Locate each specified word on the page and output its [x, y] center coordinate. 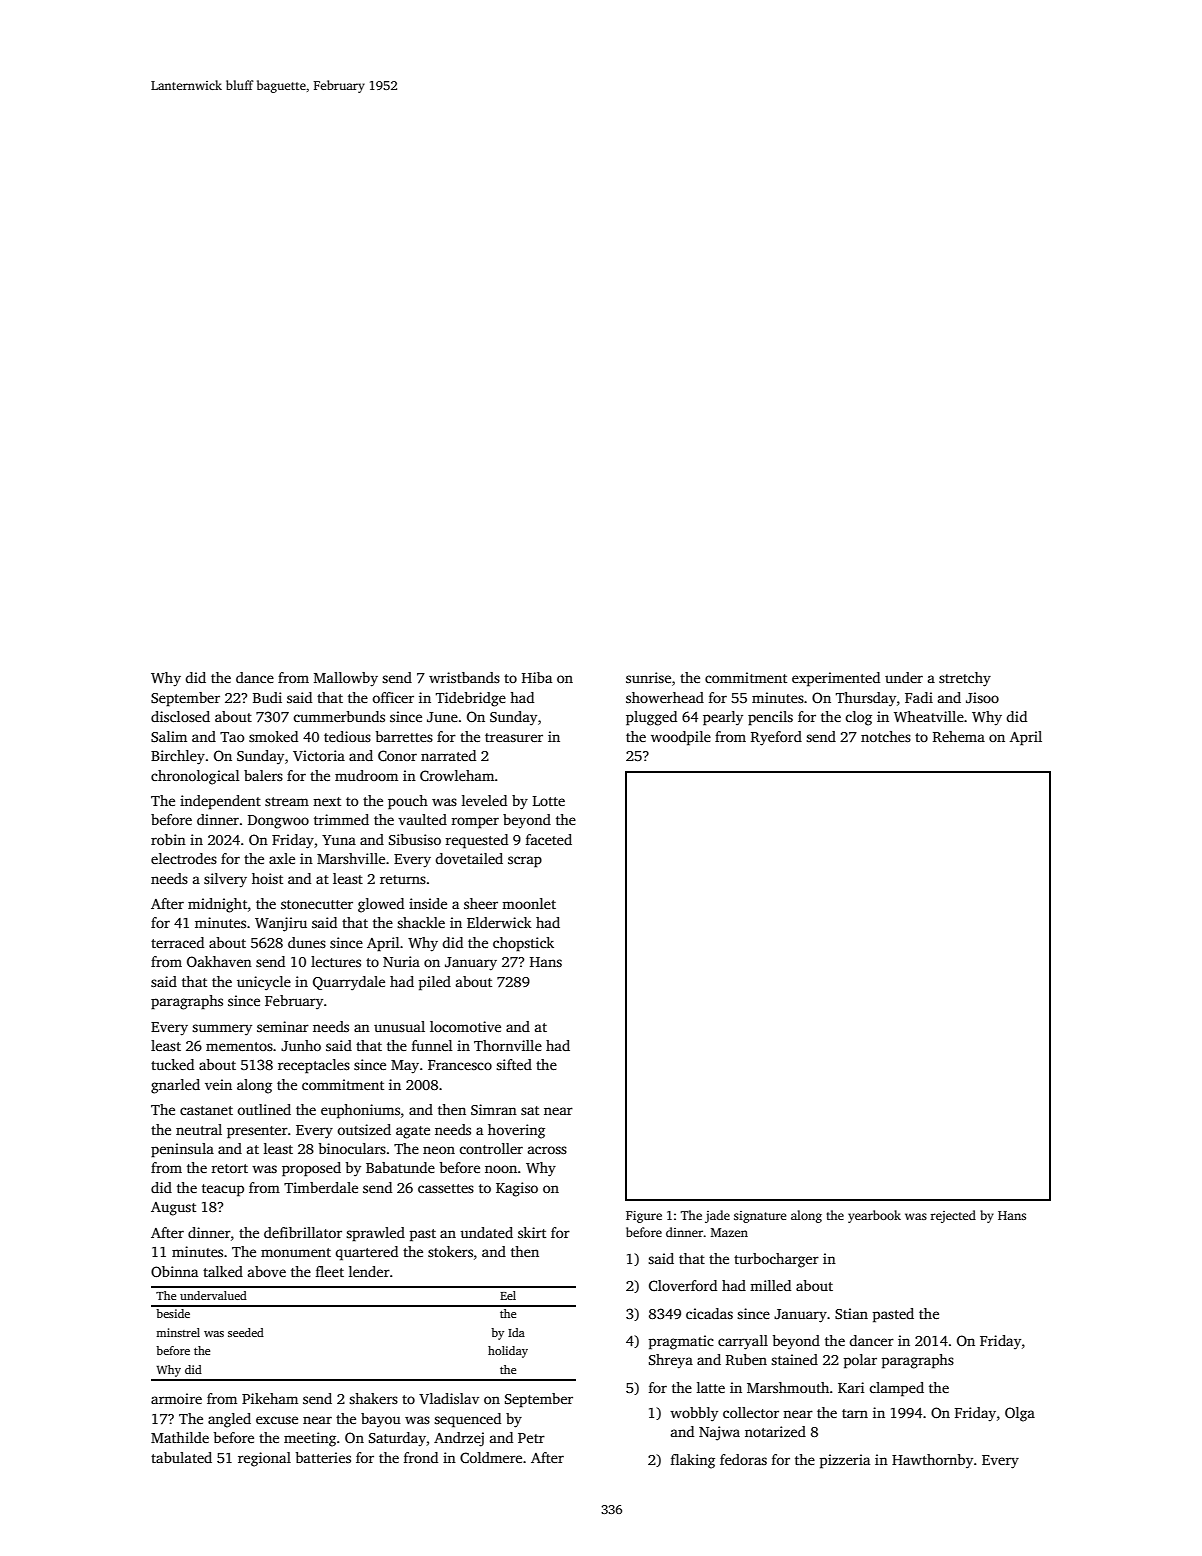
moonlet [529, 903]
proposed [311, 1169]
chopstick [523, 944]
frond [421, 1457]
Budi [267, 697]
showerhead [665, 697]
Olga [1020, 1414]
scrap [525, 862]
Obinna [174, 1271]
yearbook [874, 1216]
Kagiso [517, 1189]
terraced [177, 942]
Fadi [919, 697]
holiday [508, 1352]
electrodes [184, 858]
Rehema [959, 736]
